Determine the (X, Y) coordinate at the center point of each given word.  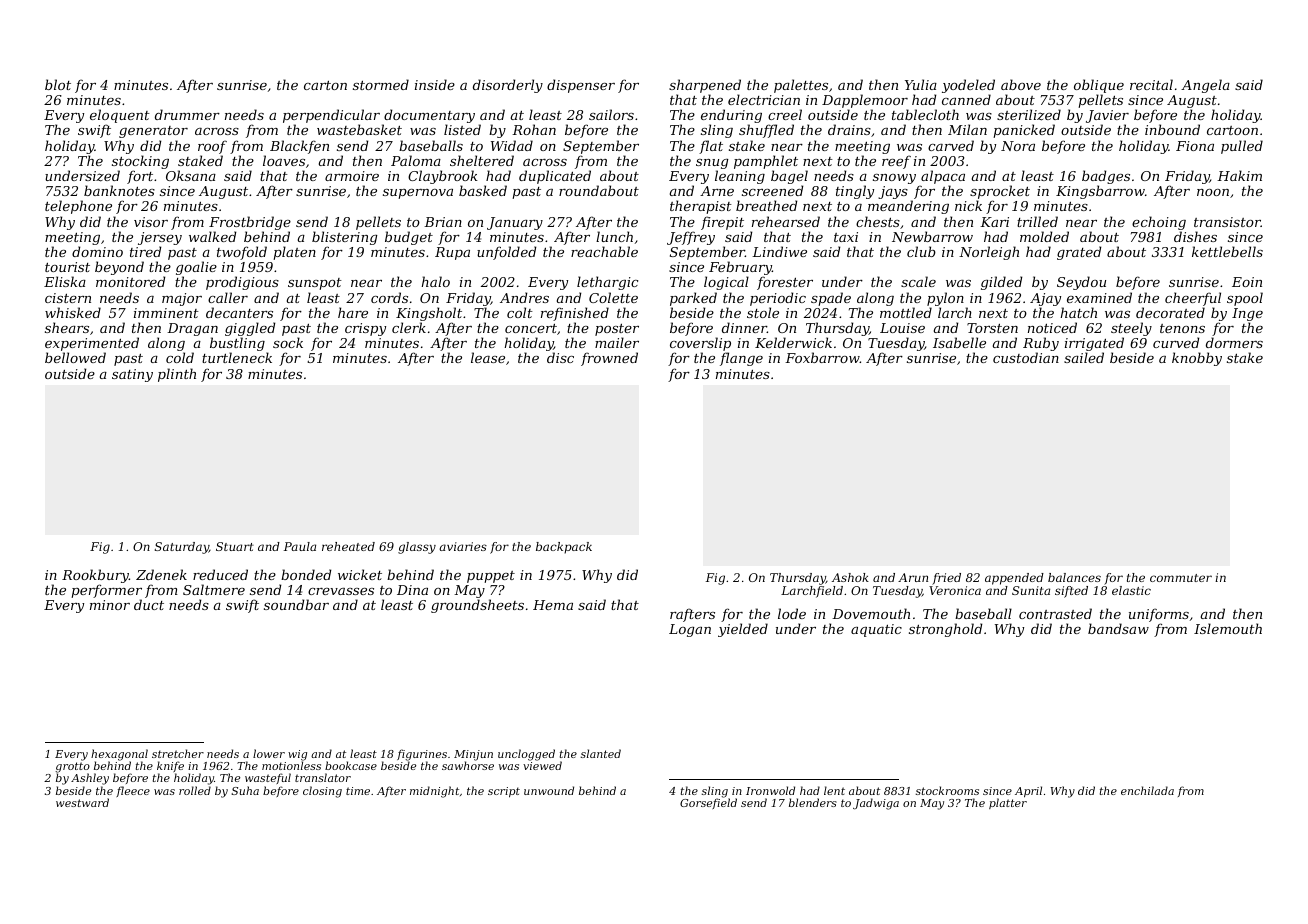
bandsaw (1118, 629)
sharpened (705, 86)
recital (1151, 84)
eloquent (120, 116)
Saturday (182, 548)
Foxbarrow (822, 357)
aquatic (876, 630)
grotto (72, 768)
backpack (564, 548)
